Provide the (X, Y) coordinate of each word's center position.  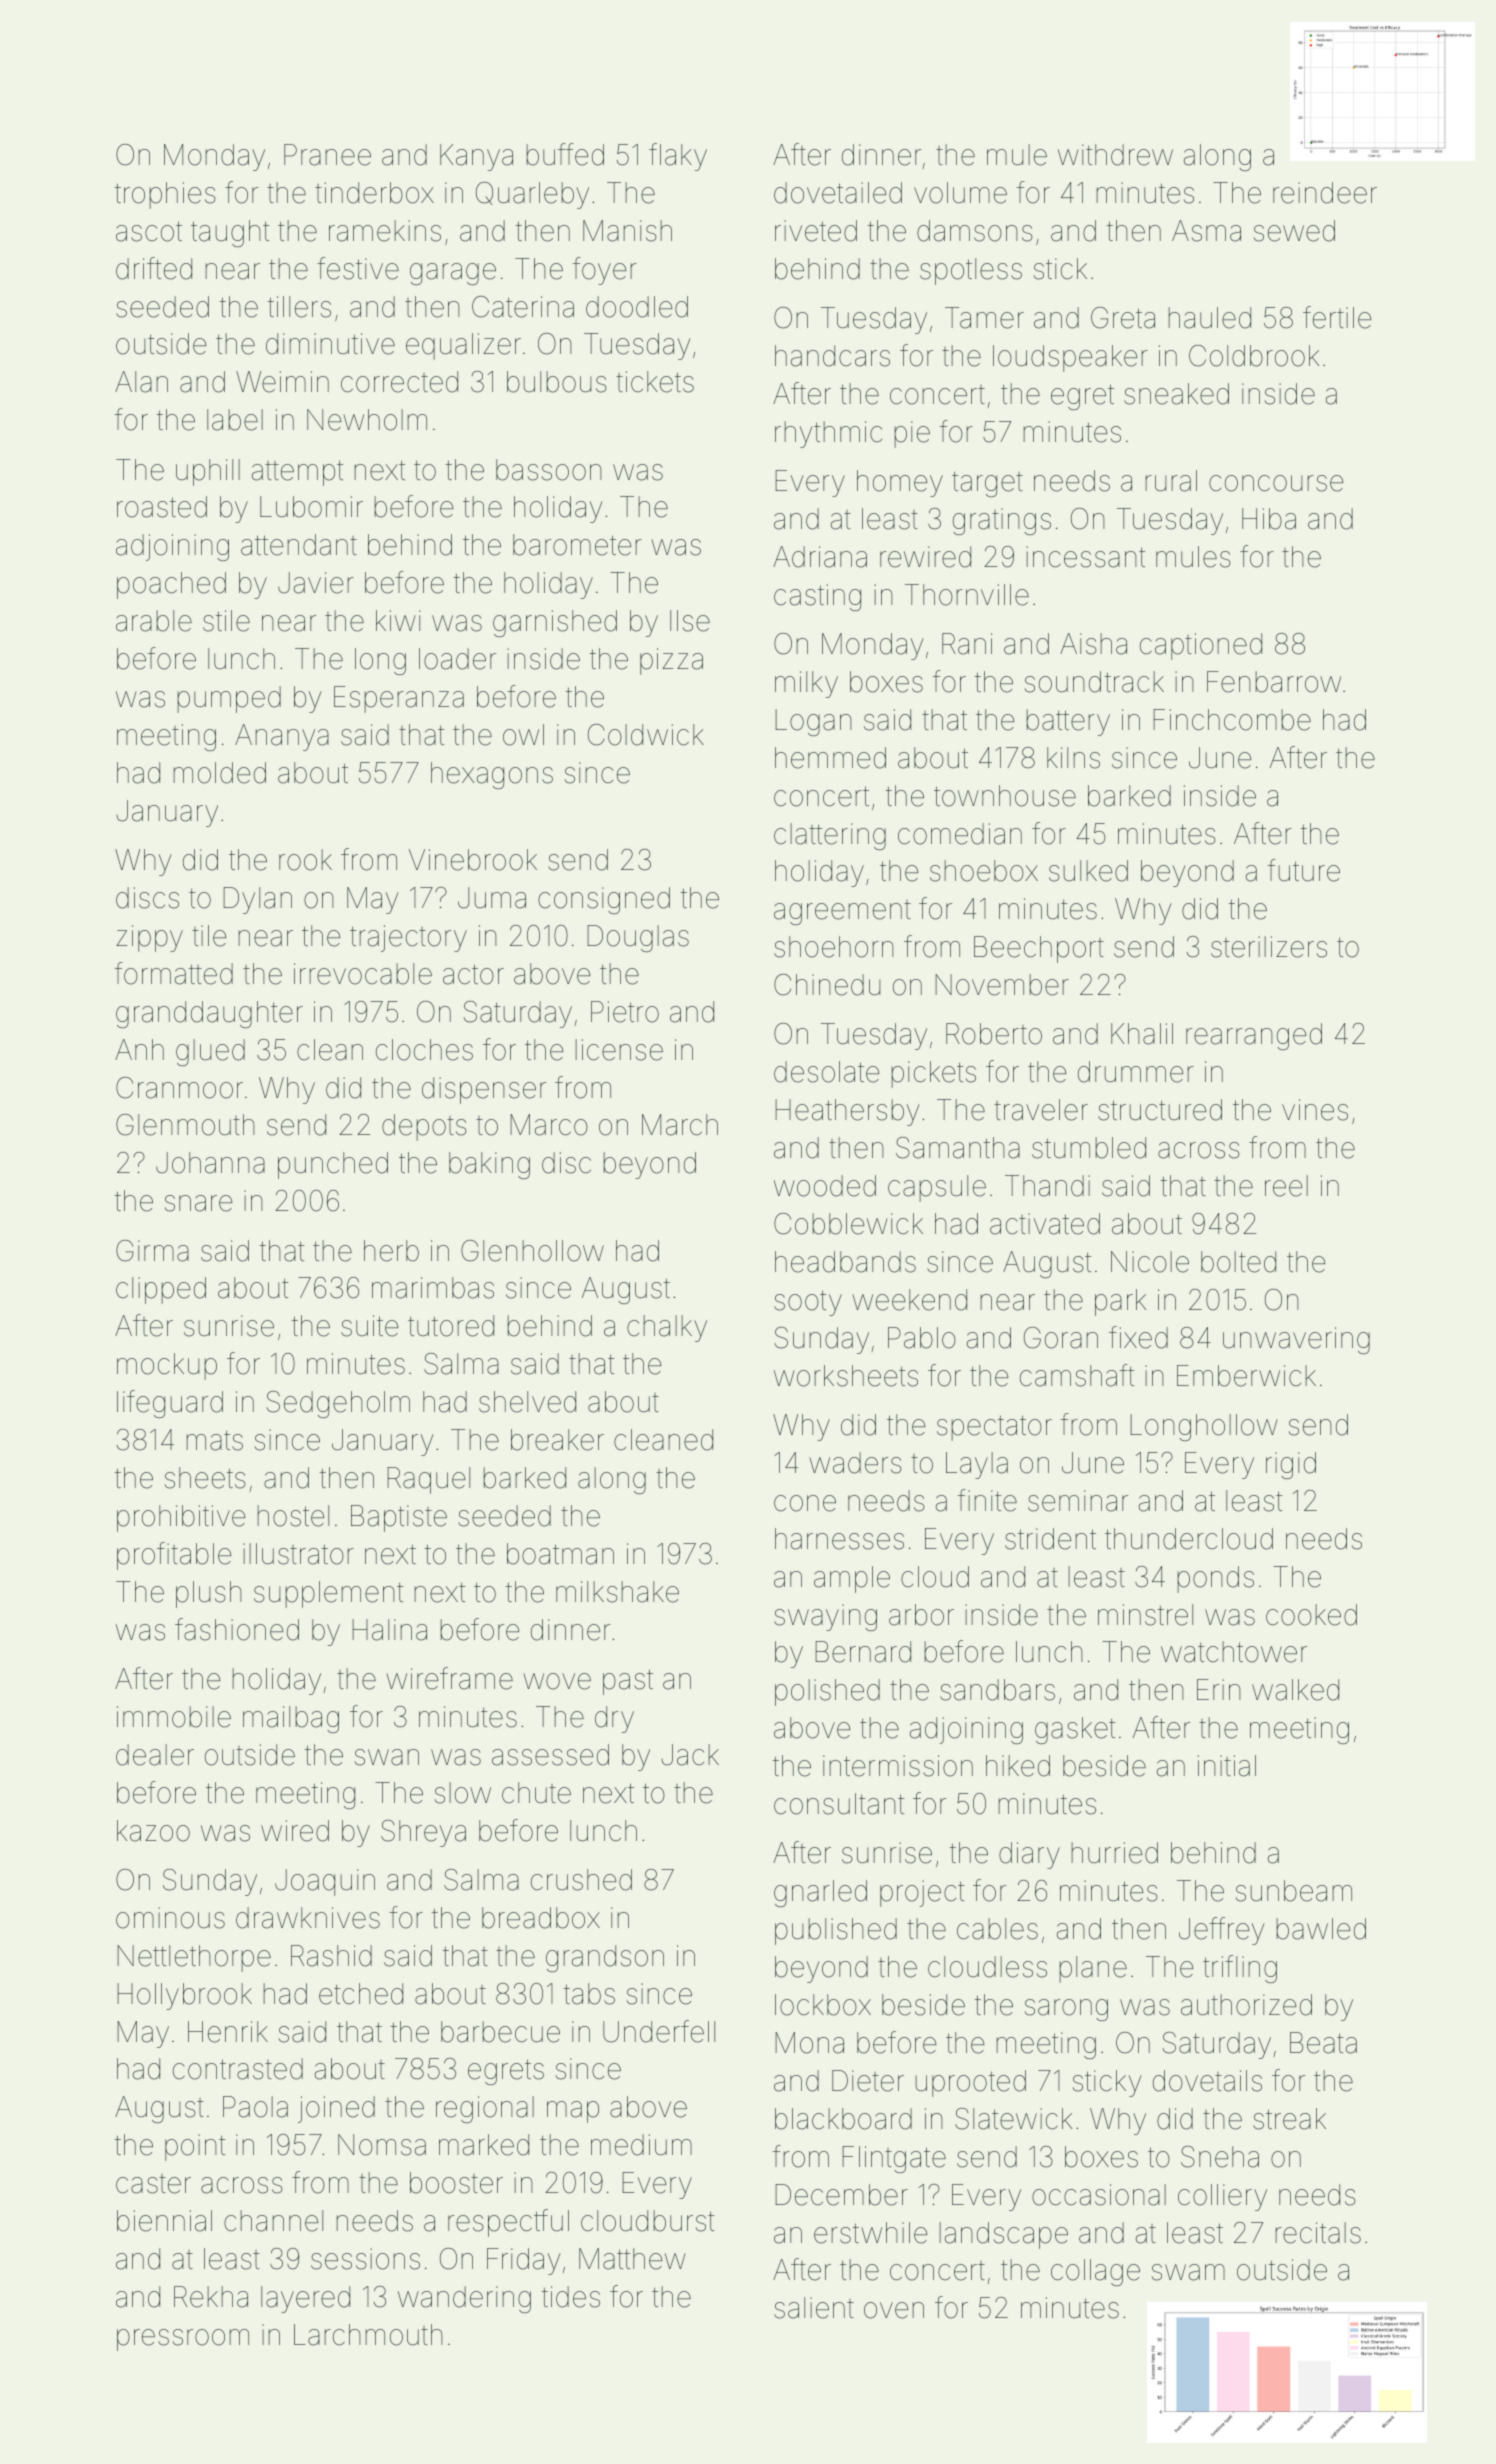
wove (557, 1681)
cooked (1311, 1615)
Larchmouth (368, 2335)
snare (198, 1203)
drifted (154, 268)
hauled (1210, 318)
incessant (1085, 557)
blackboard (843, 2119)
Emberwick (1246, 1376)
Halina (389, 1630)
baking (489, 1165)
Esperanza (399, 699)
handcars (832, 356)
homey (900, 483)
